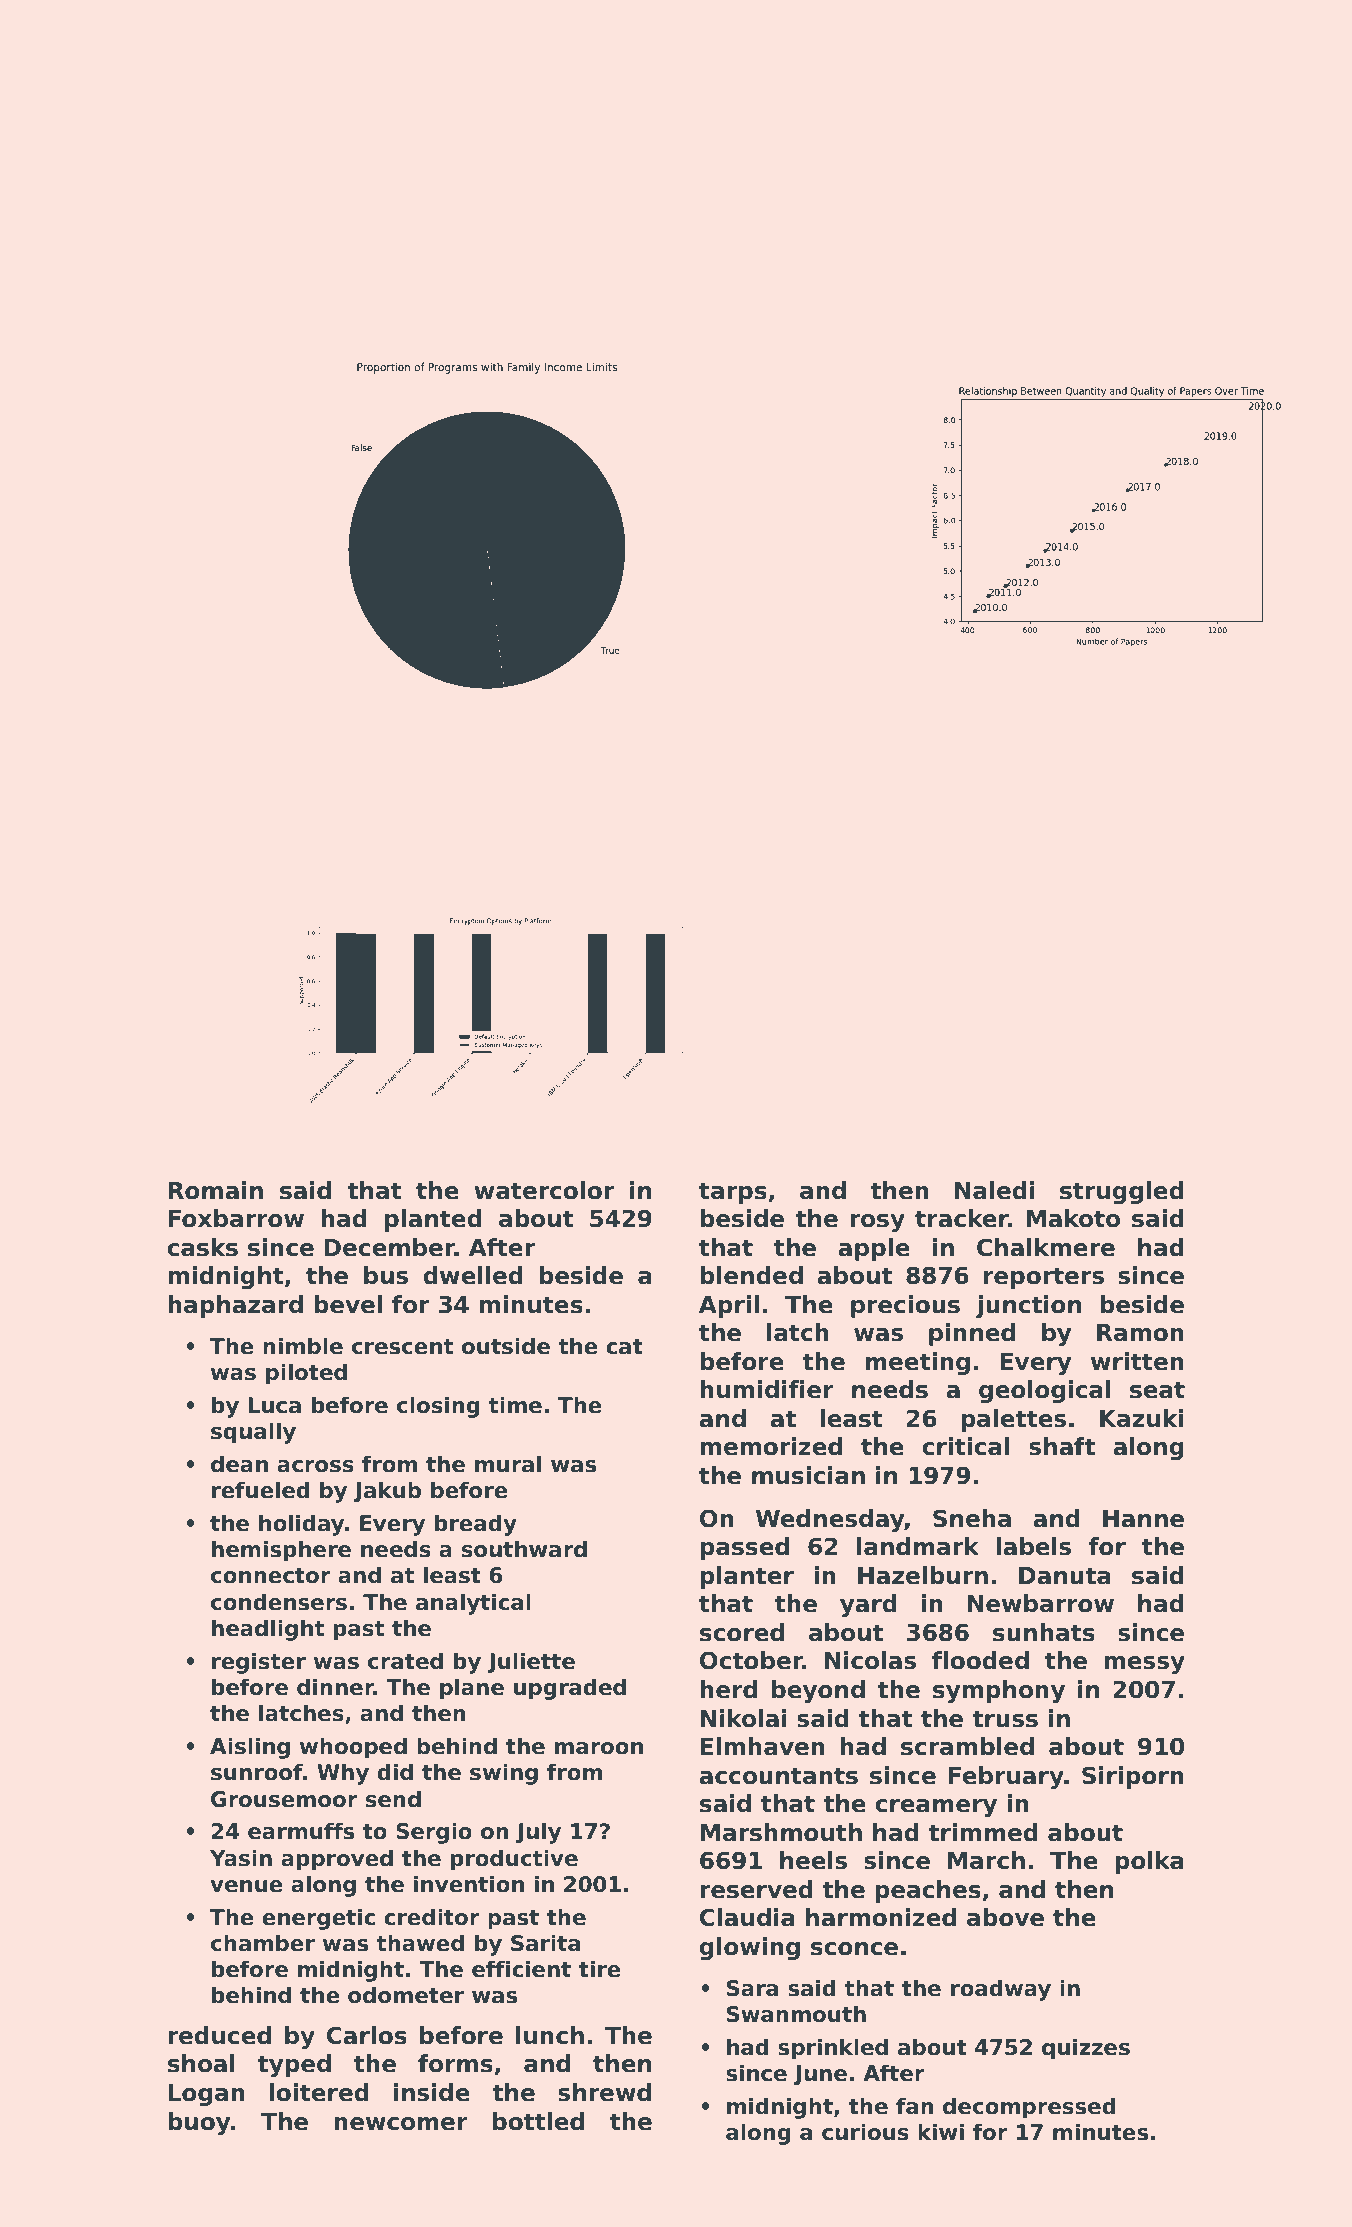  Describe the element at coordinates (747, 1577) in the screenshot. I see `planter` at that location.
